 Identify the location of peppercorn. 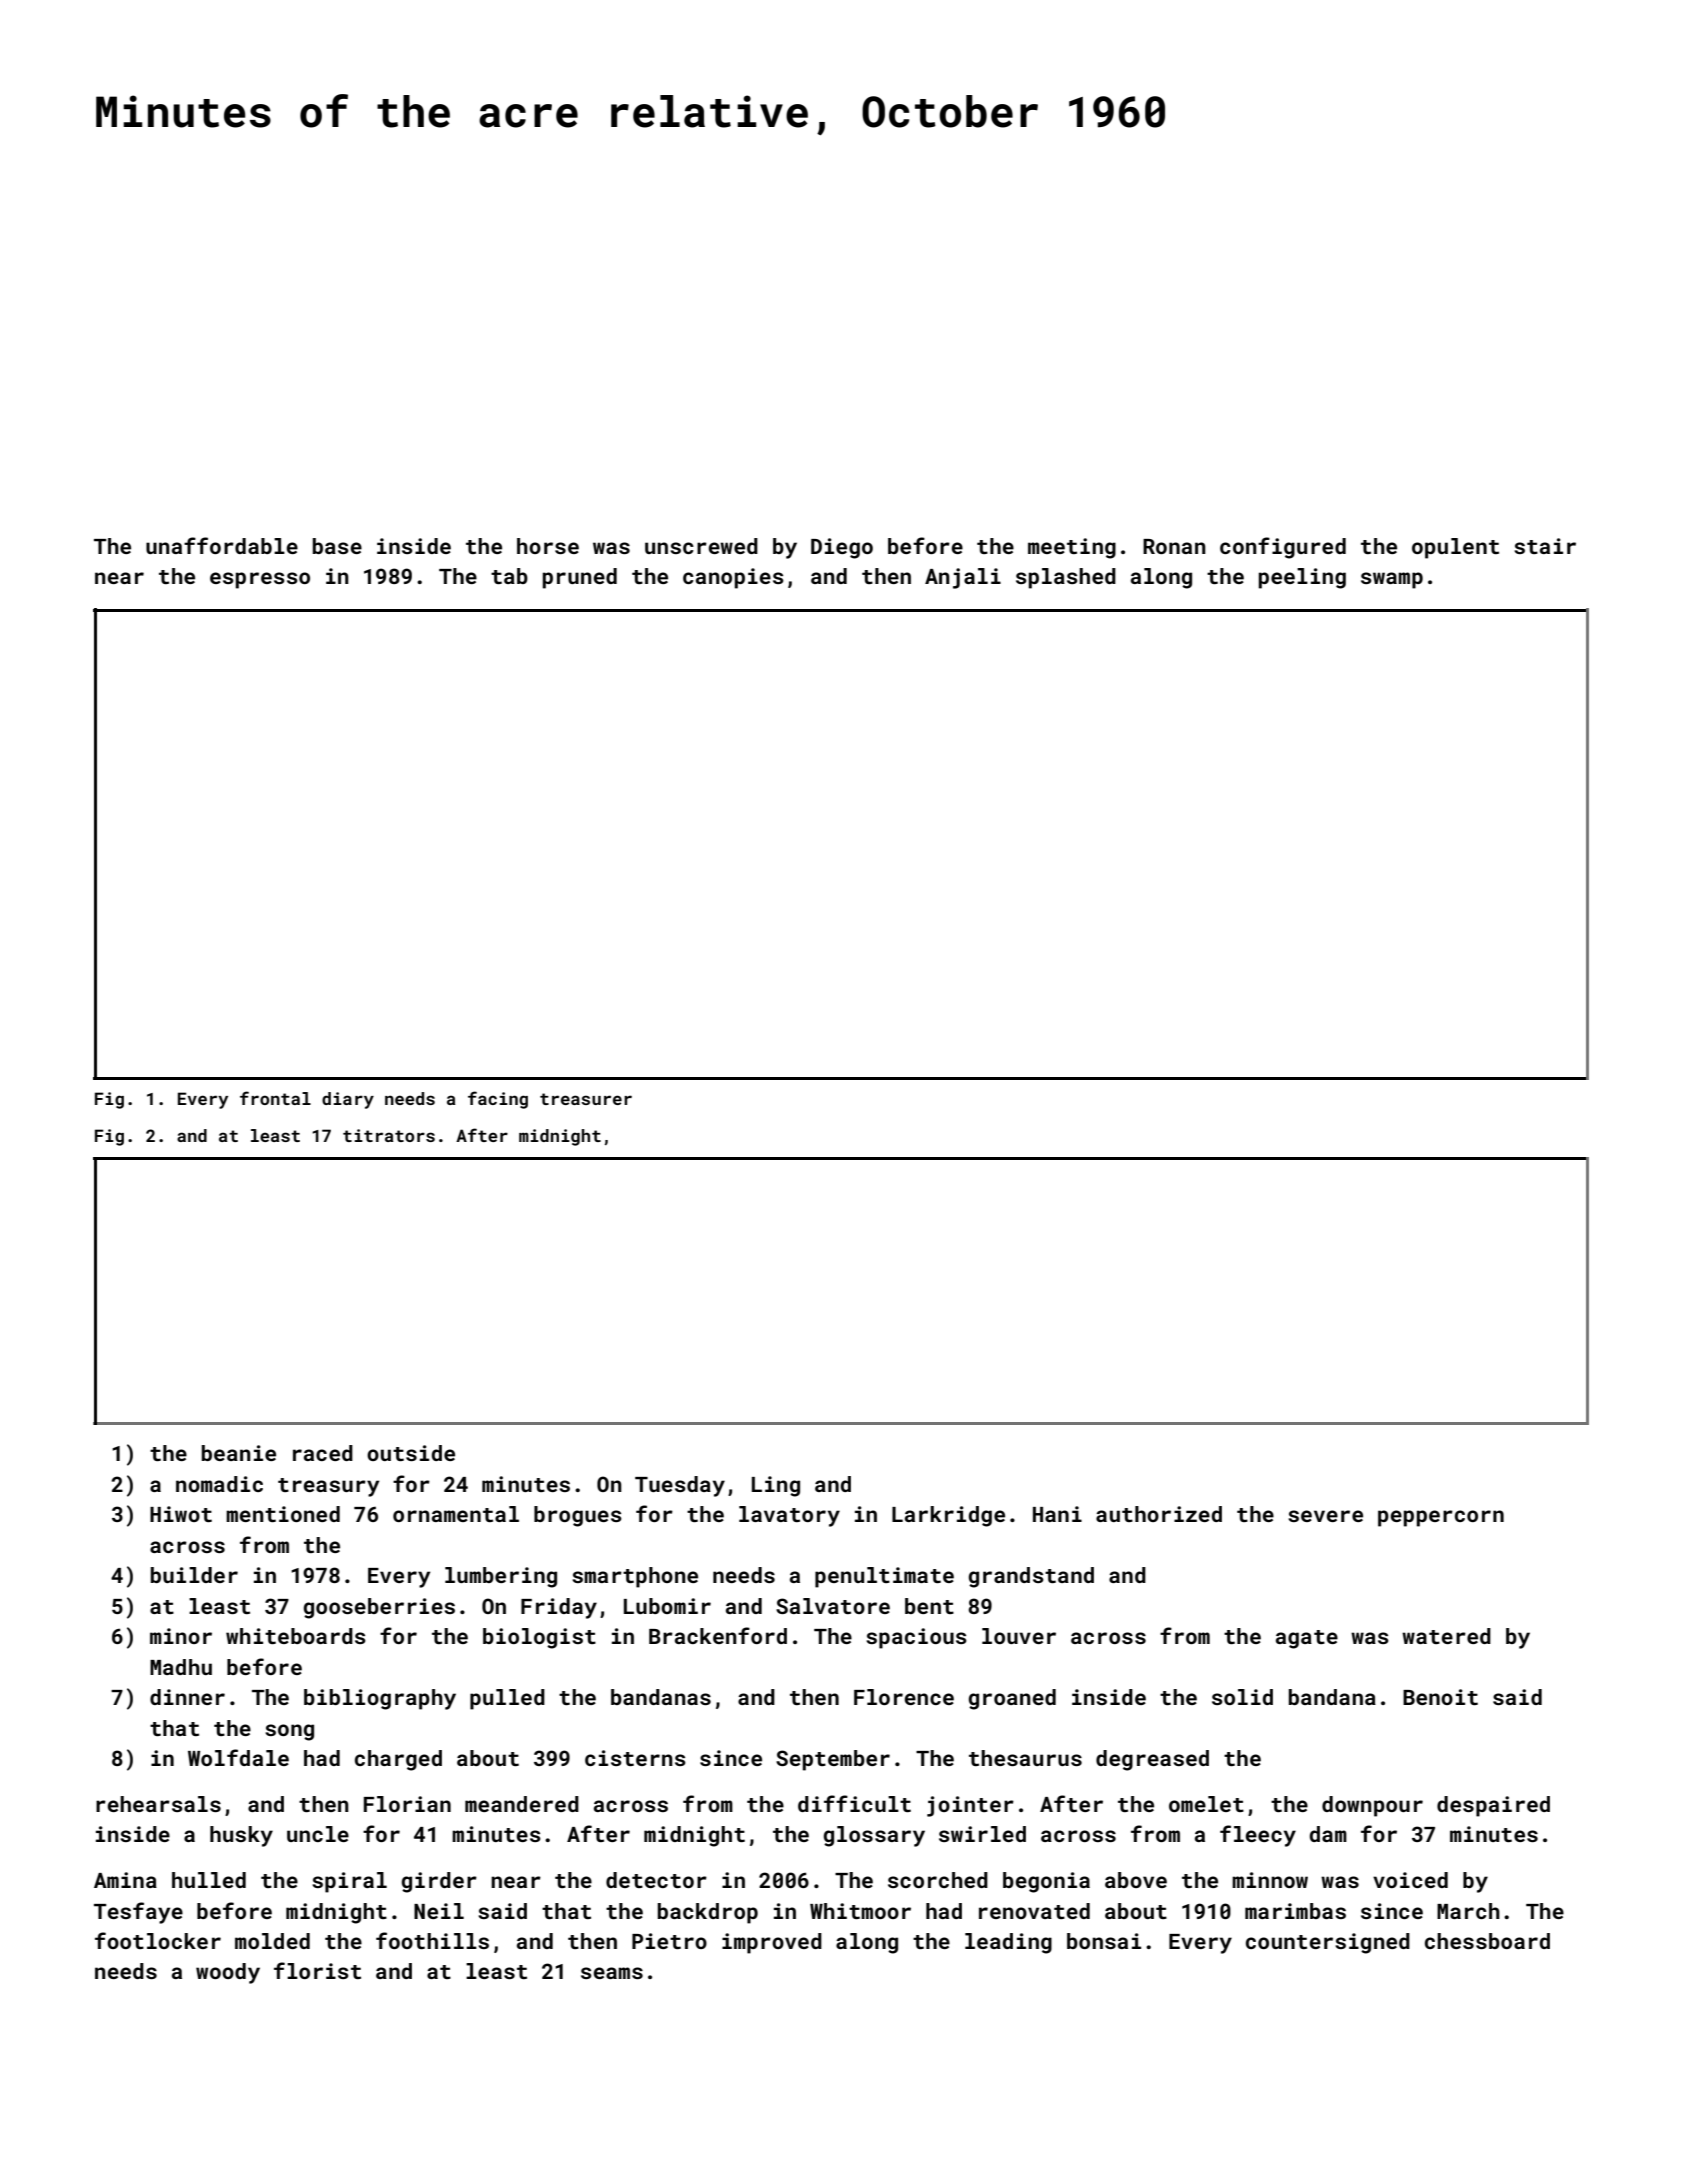
(1441, 1518).
